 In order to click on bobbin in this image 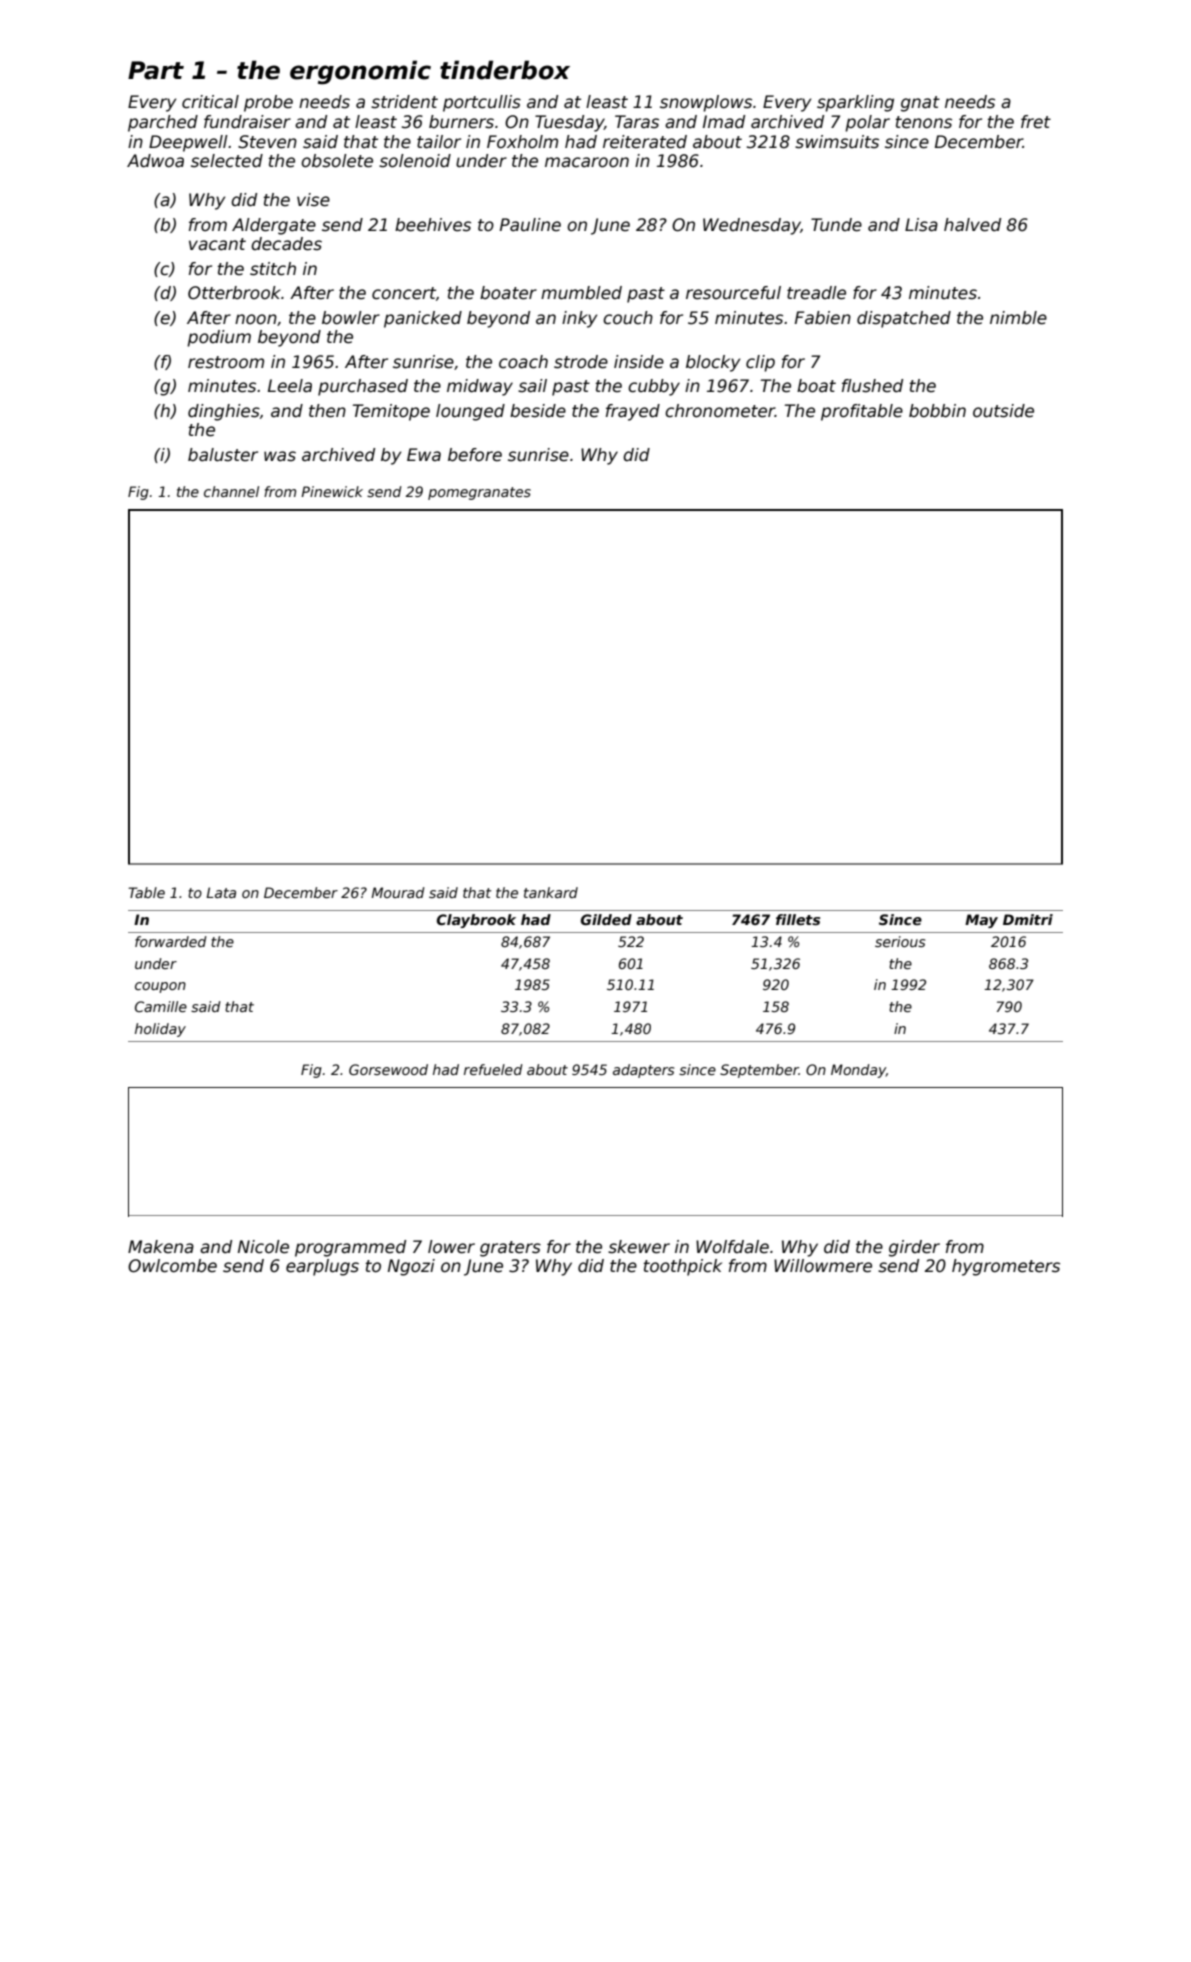, I will do `click(937, 411)`.
